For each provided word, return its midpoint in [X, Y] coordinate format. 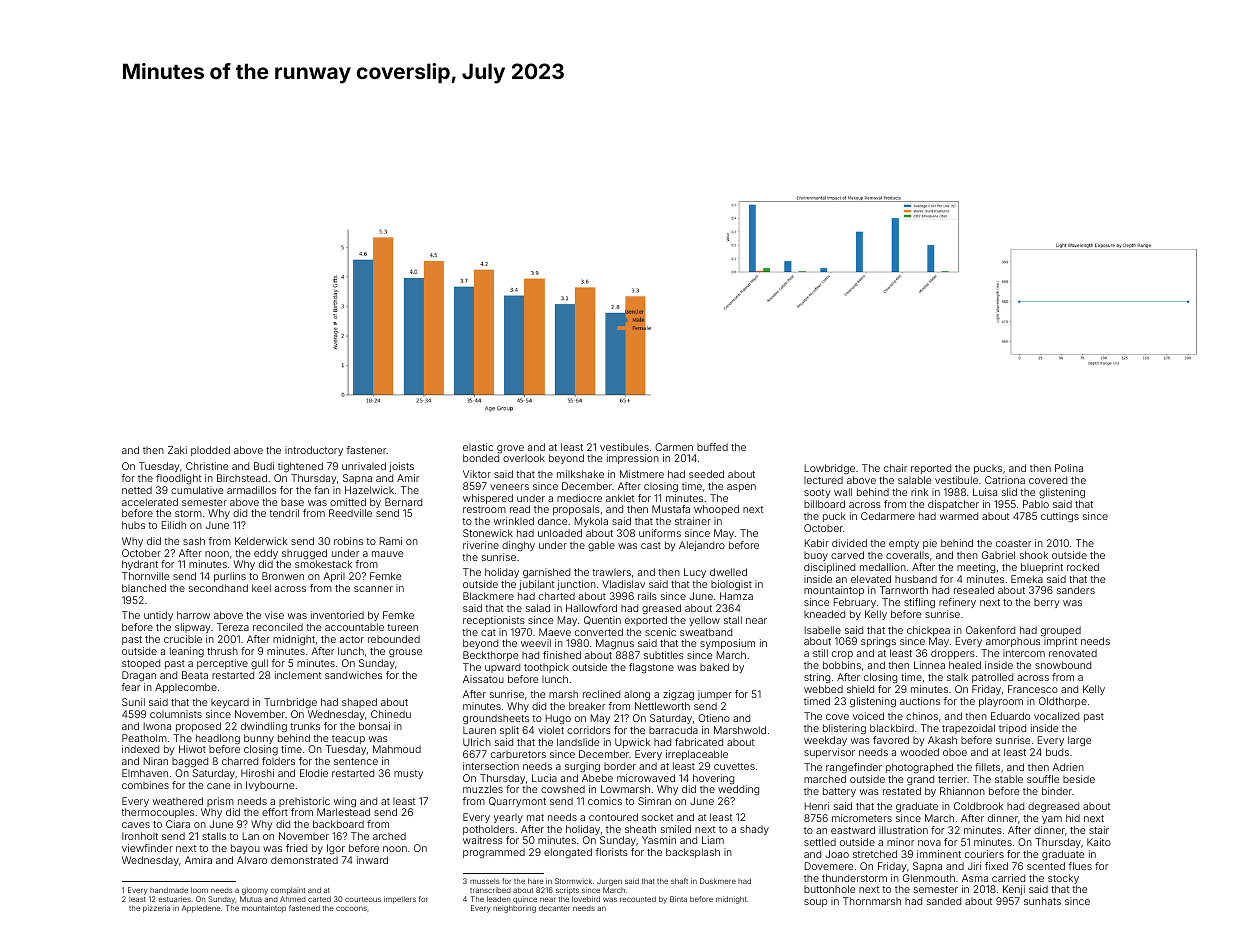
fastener [366, 450]
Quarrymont [517, 802]
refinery [957, 603]
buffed [712, 447]
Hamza [736, 596]
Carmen [674, 447]
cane [218, 786]
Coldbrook [978, 806]
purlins [230, 577]
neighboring [514, 909]
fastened [304, 908]
